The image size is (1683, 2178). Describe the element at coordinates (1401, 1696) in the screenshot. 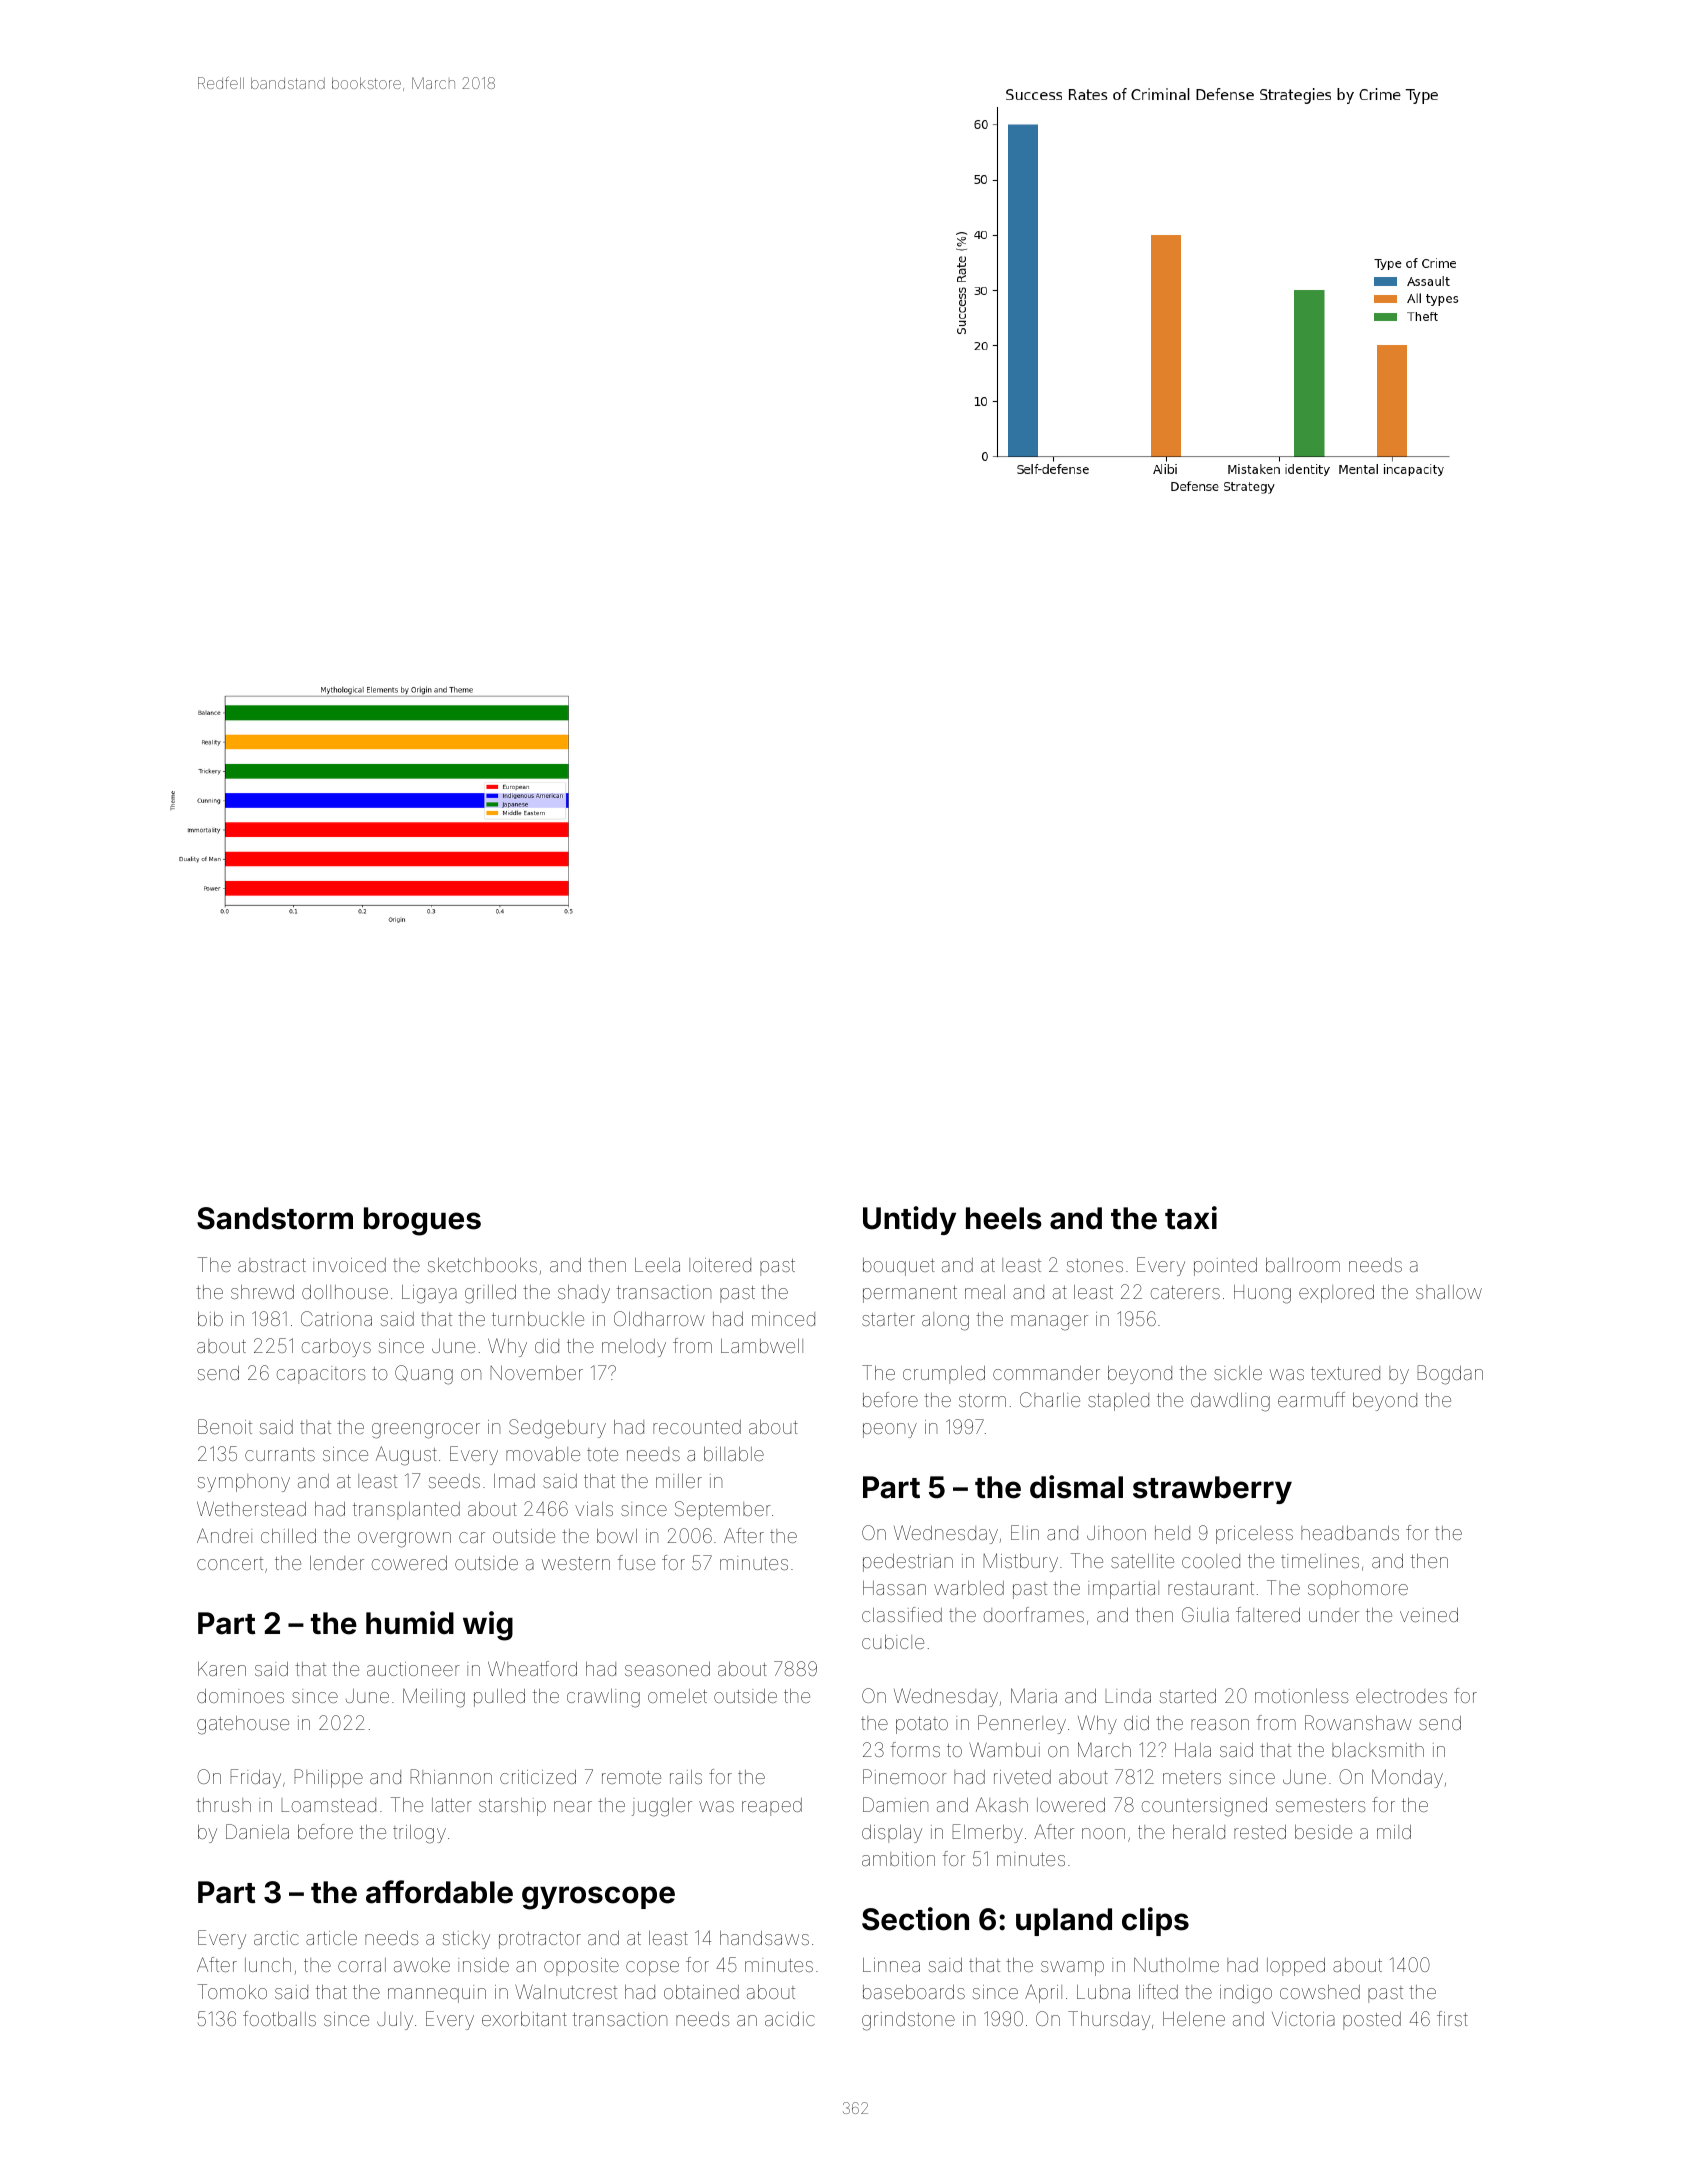

I see `electrodes` at that location.
